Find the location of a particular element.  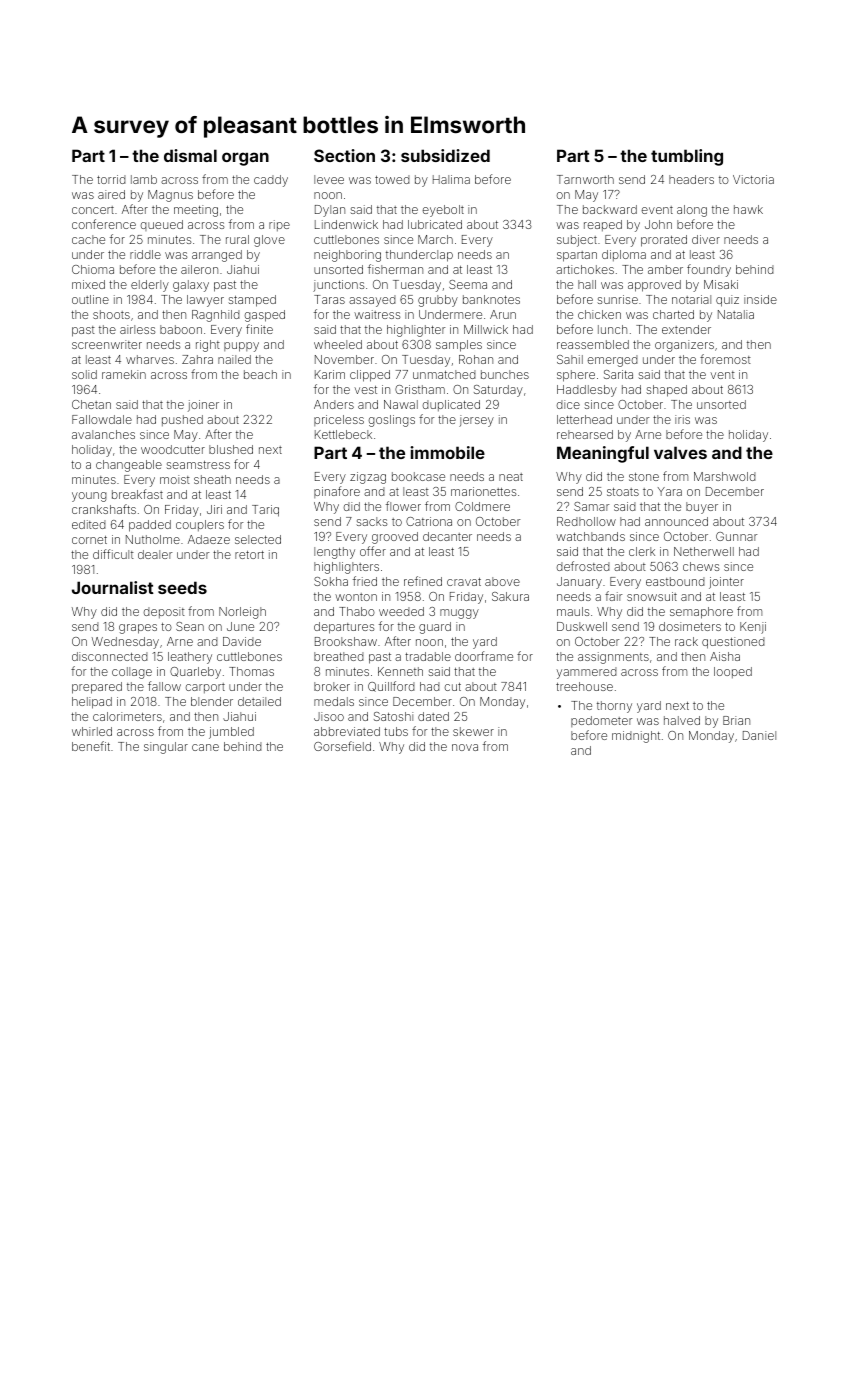

decanter is located at coordinates (447, 536).
